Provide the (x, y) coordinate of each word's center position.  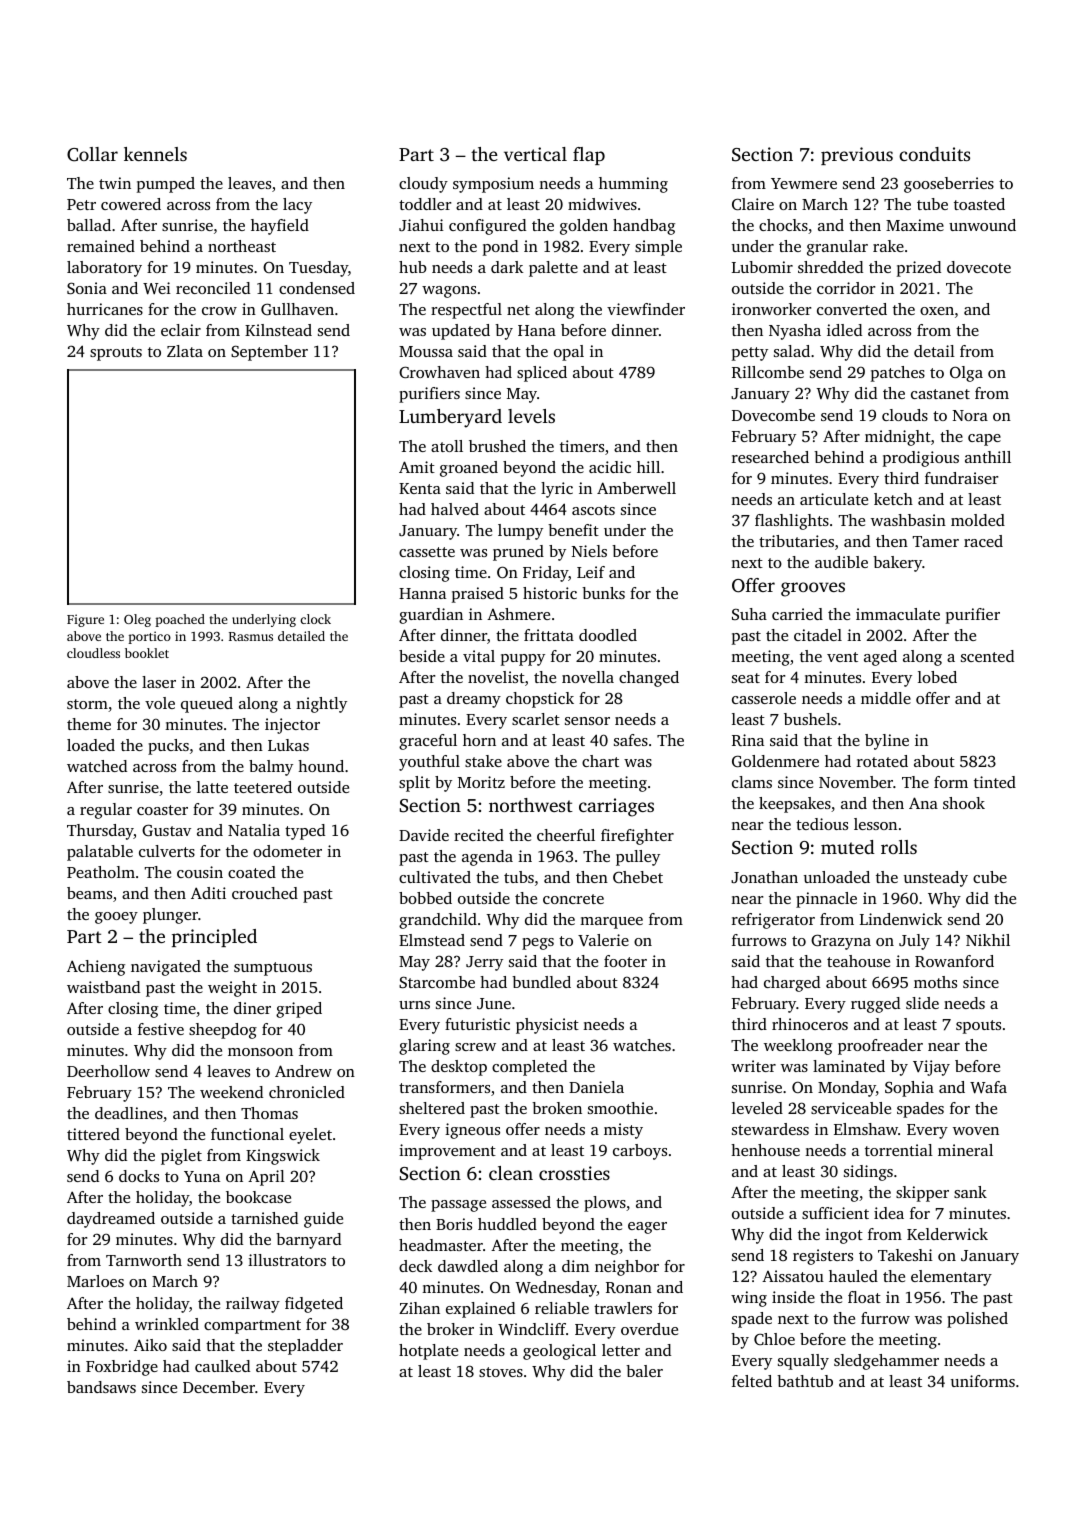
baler (644, 1371)
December (219, 1387)
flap (589, 156)
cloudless (93, 653)
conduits (934, 154)
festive (161, 1029)
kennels (155, 154)
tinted (995, 782)
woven (976, 1131)
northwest (531, 805)
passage (458, 1206)
